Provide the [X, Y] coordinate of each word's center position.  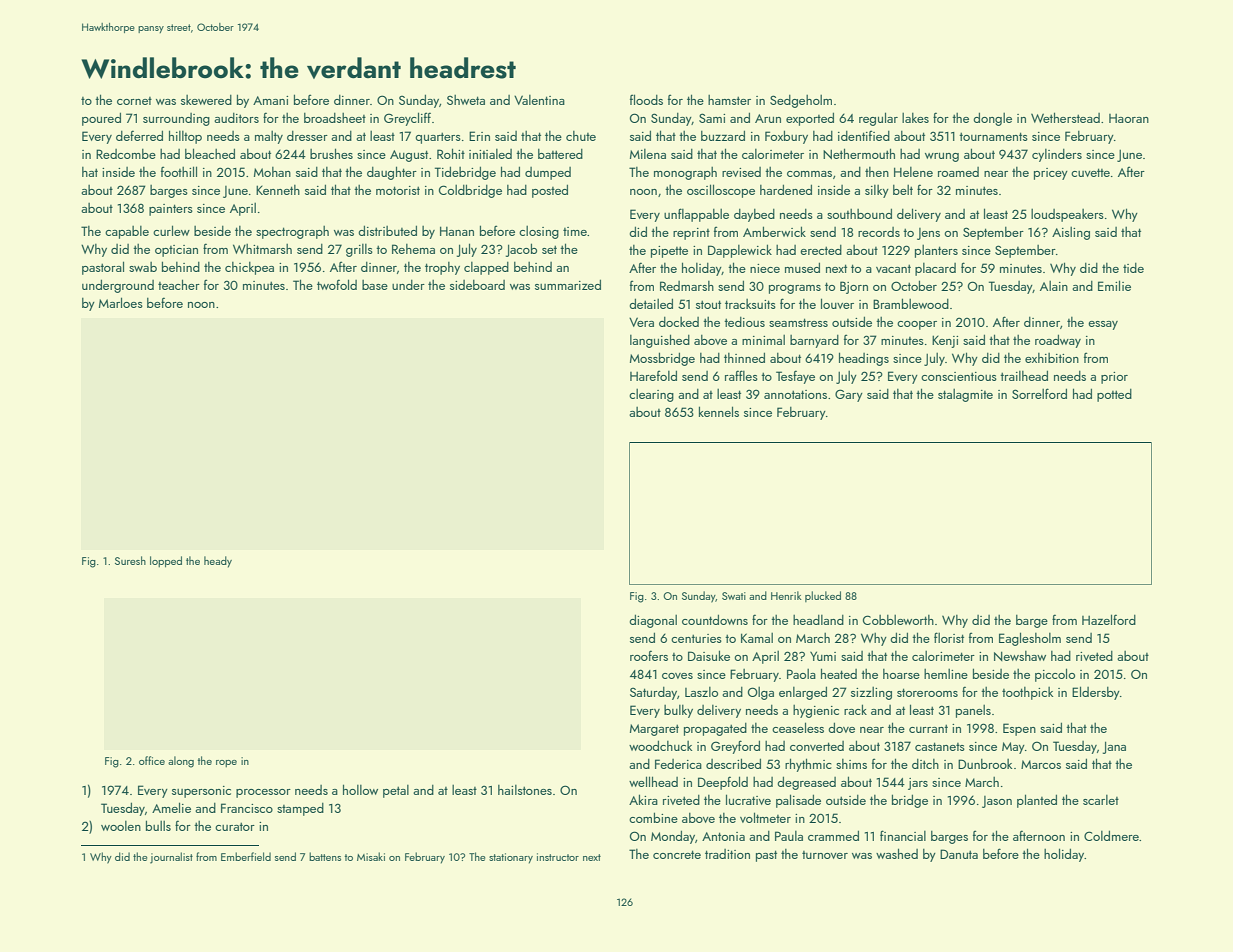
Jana [1114, 747]
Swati [734, 596]
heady [218, 562]
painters [171, 210]
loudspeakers [1067, 215]
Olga [761, 693]
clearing [651, 395]
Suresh [130, 560]
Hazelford [1109, 619]
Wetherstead [1065, 117]
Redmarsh [687, 286]
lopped [166, 562]
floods [646, 99]
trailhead [1024, 375]
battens [325, 856]
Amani [270, 100]
